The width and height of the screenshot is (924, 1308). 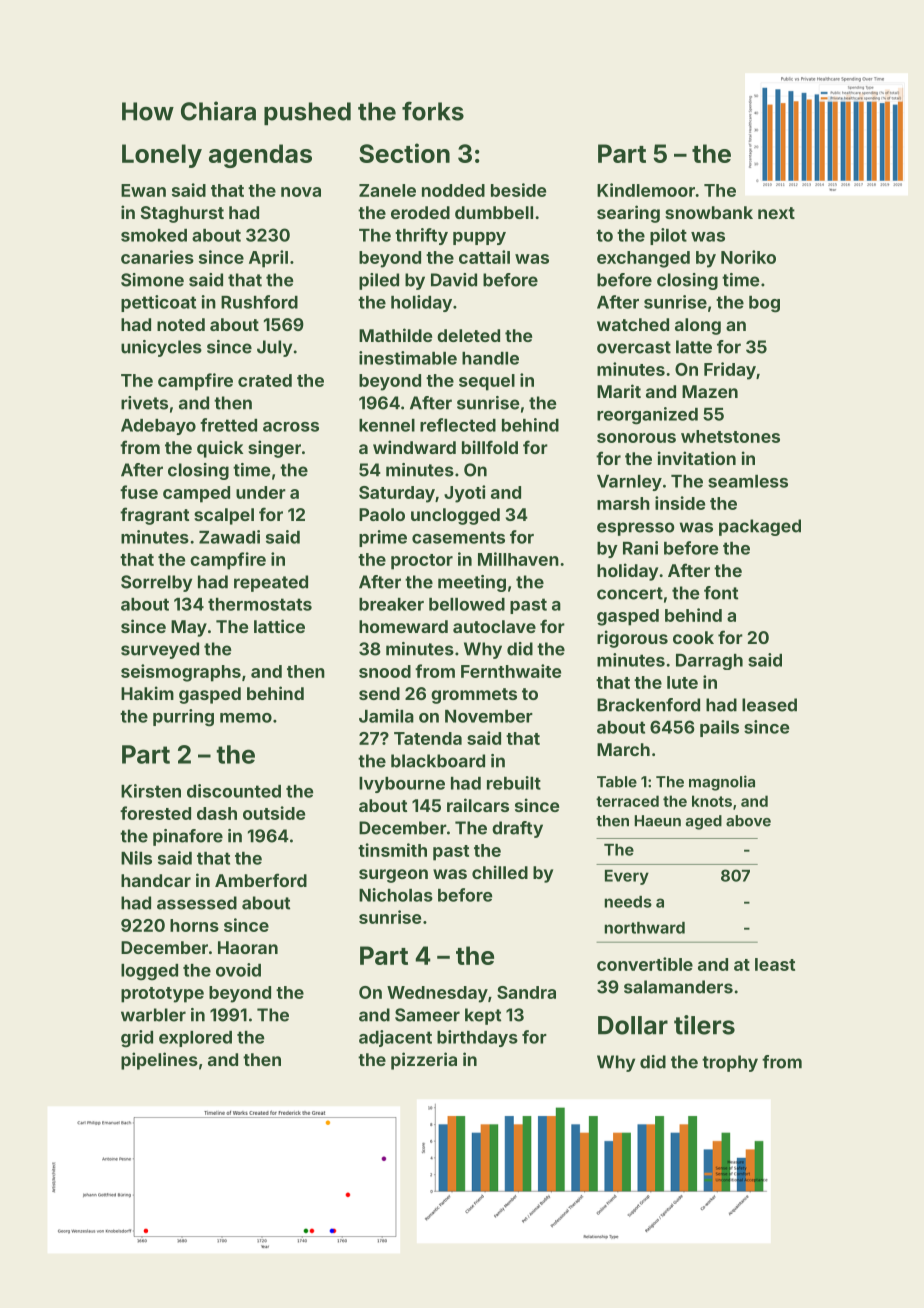 I want to click on Lonely, so click(x=162, y=156).
